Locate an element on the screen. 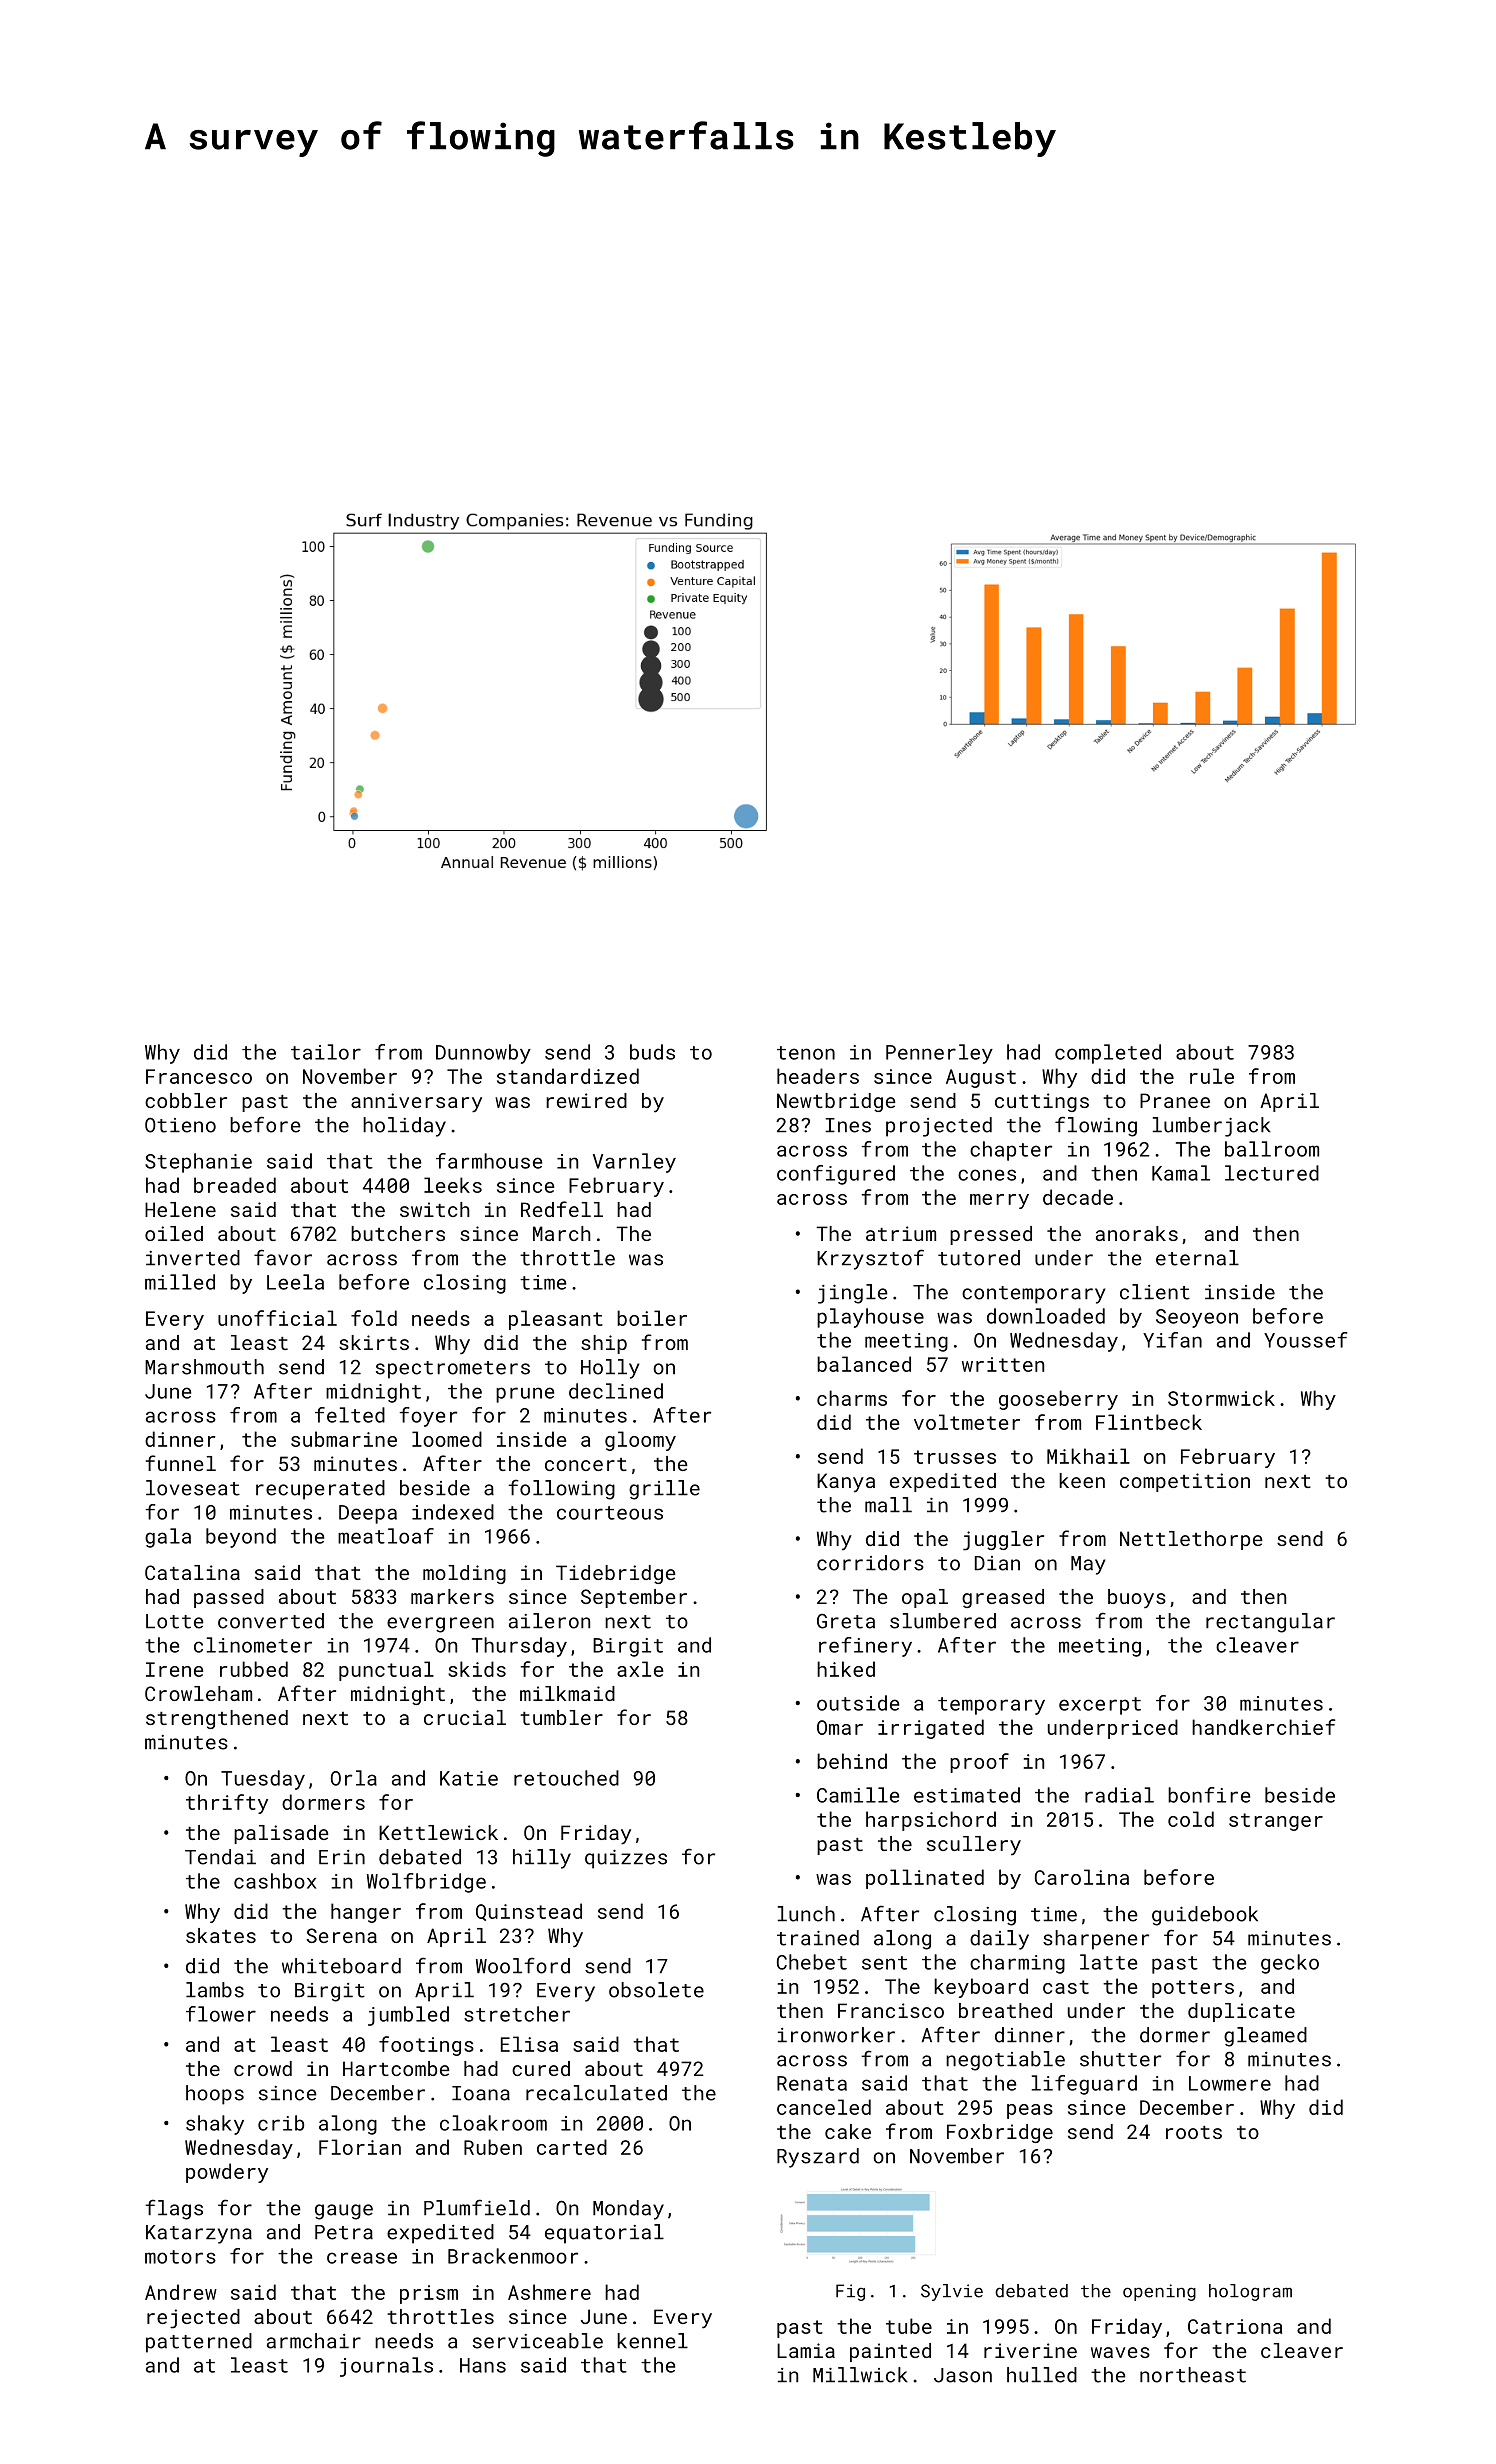 The height and width of the screenshot is (2464, 1496). boiler is located at coordinates (652, 1318).
